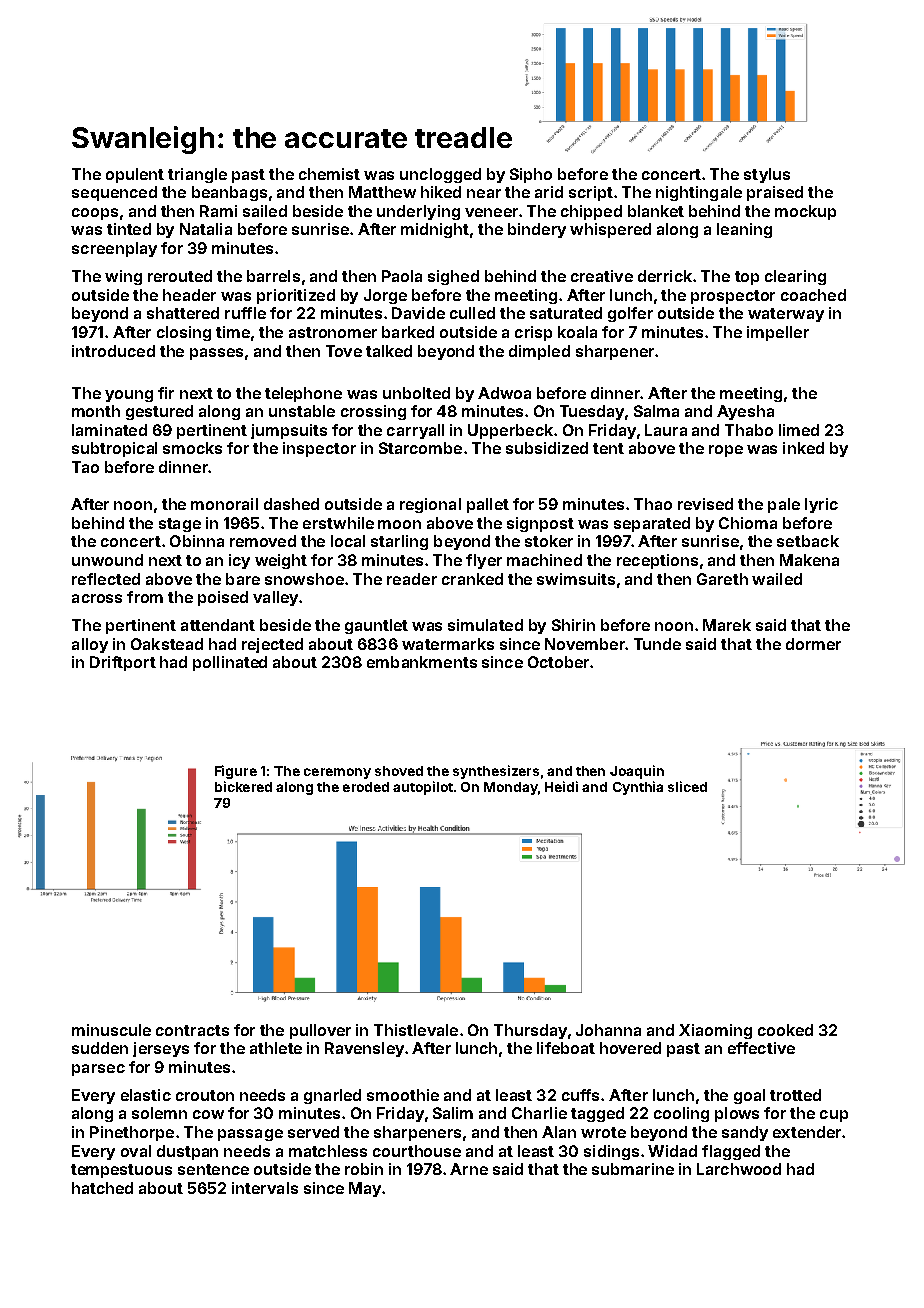  Describe the element at coordinates (715, 1031) in the screenshot. I see `Xiaoming` at that location.
